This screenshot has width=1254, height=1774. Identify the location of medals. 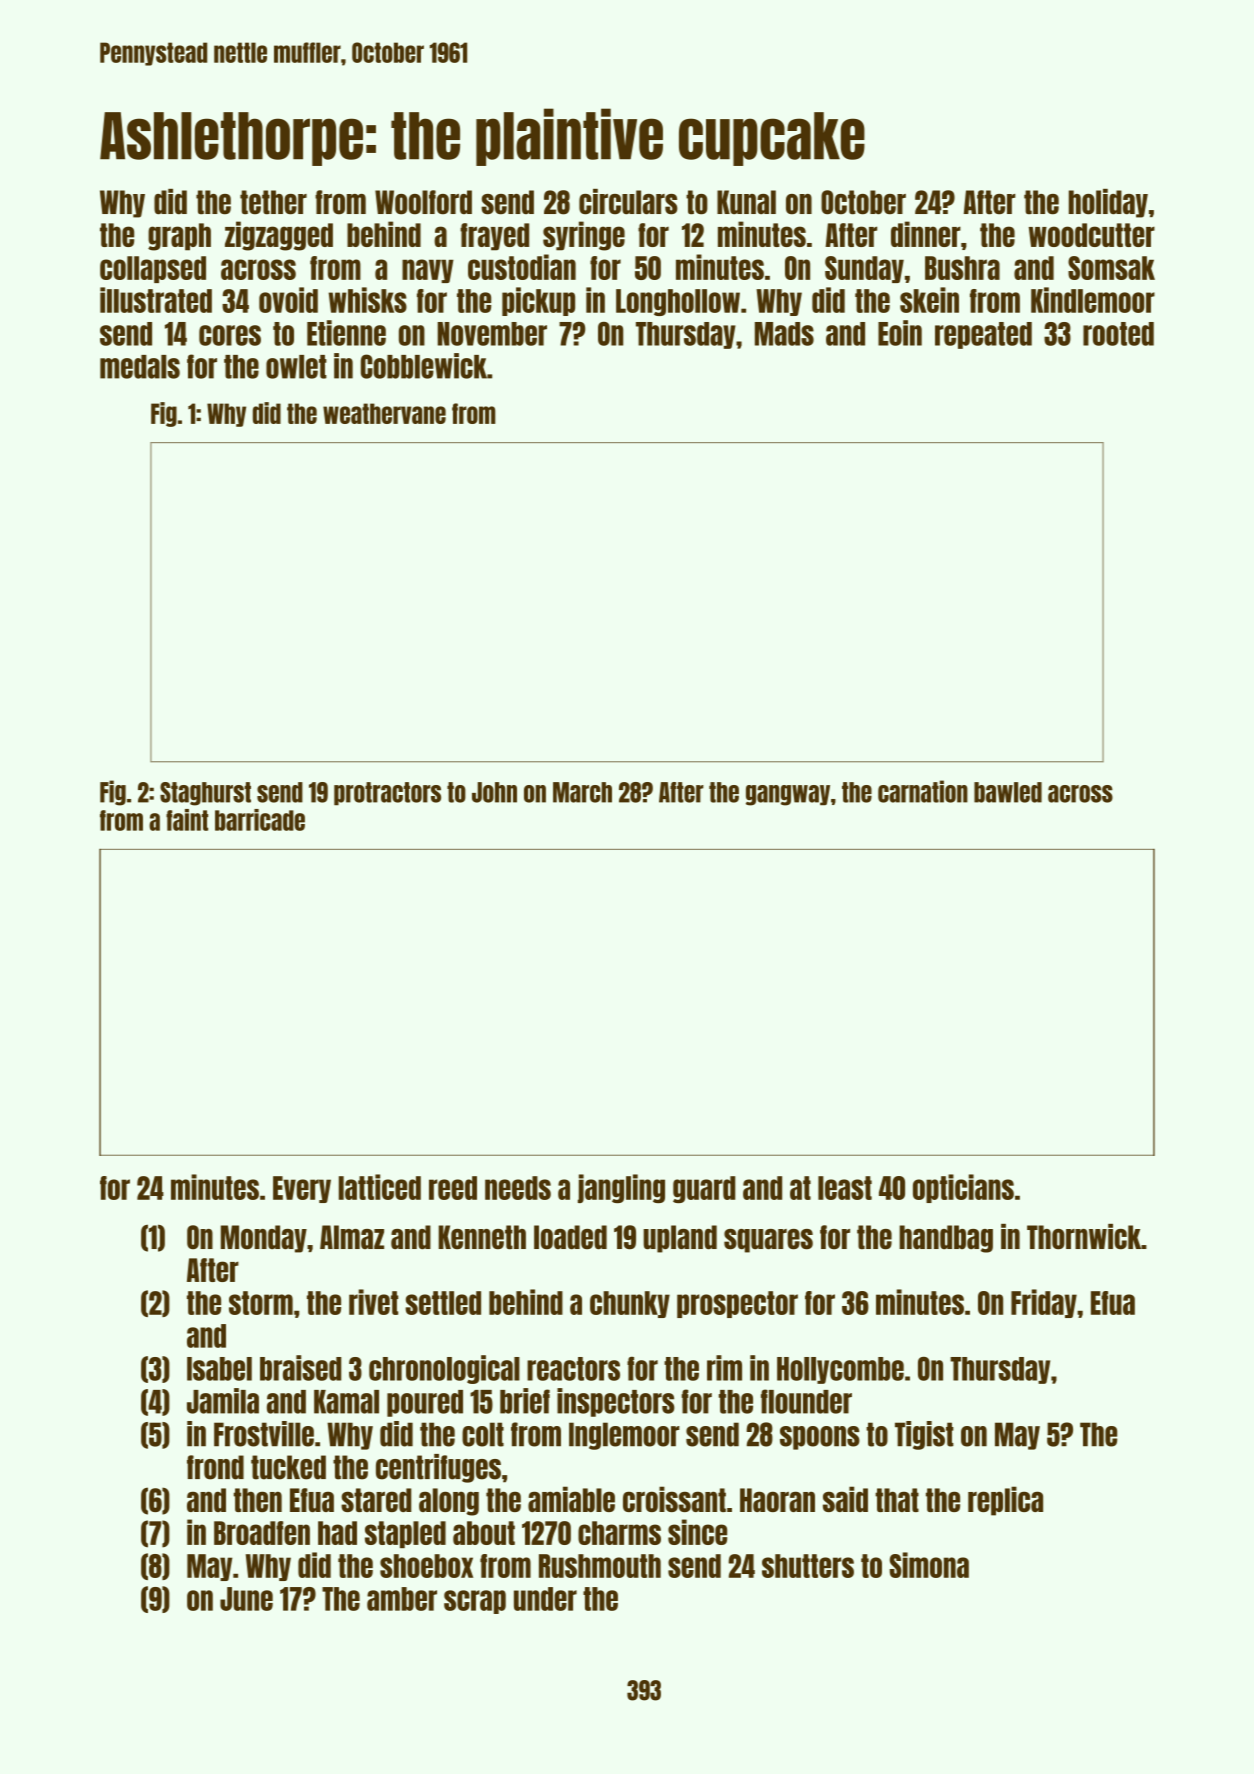
(140, 367).
